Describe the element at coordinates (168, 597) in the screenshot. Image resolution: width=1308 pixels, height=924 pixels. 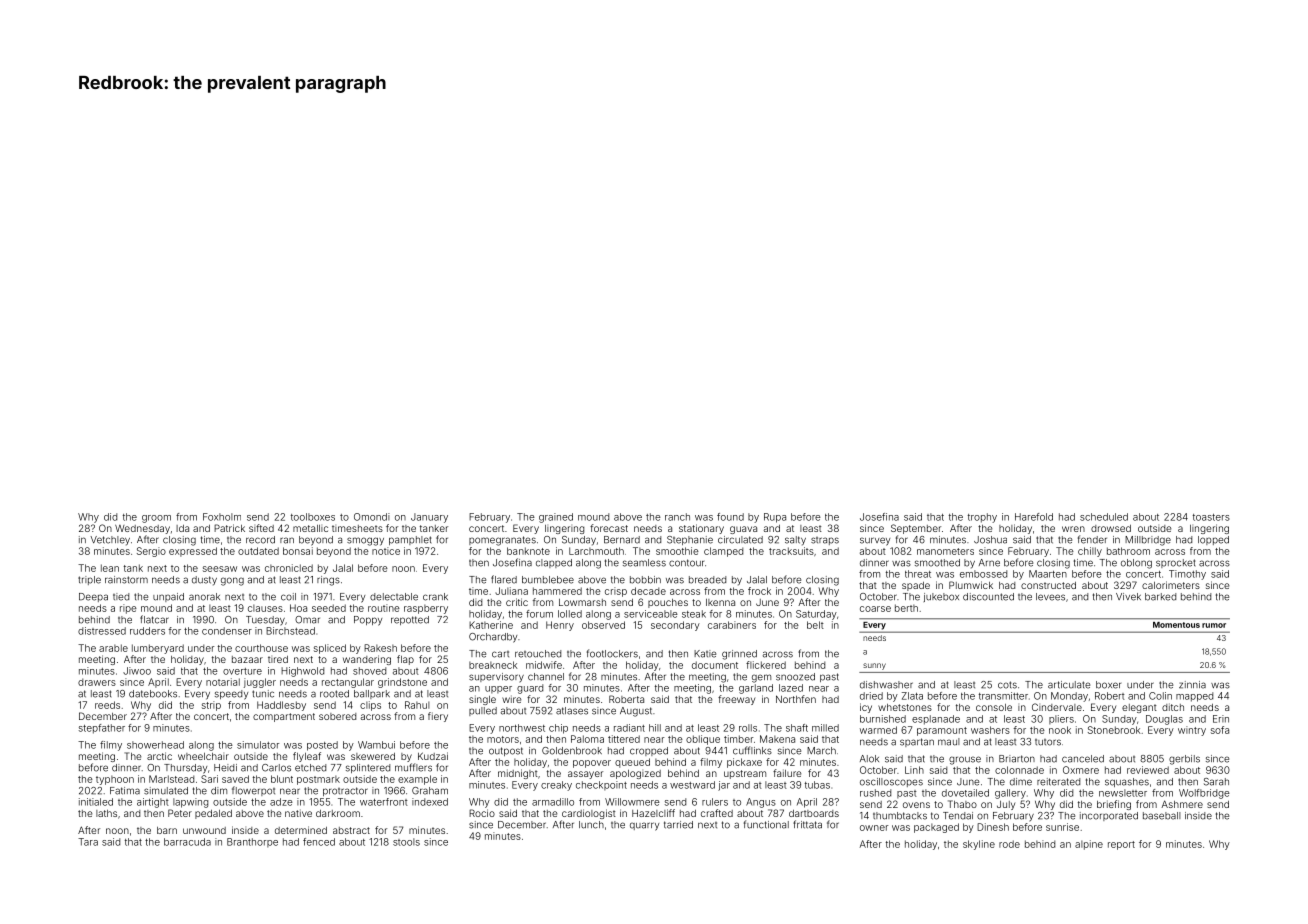
I see `unpaid` at that location.
